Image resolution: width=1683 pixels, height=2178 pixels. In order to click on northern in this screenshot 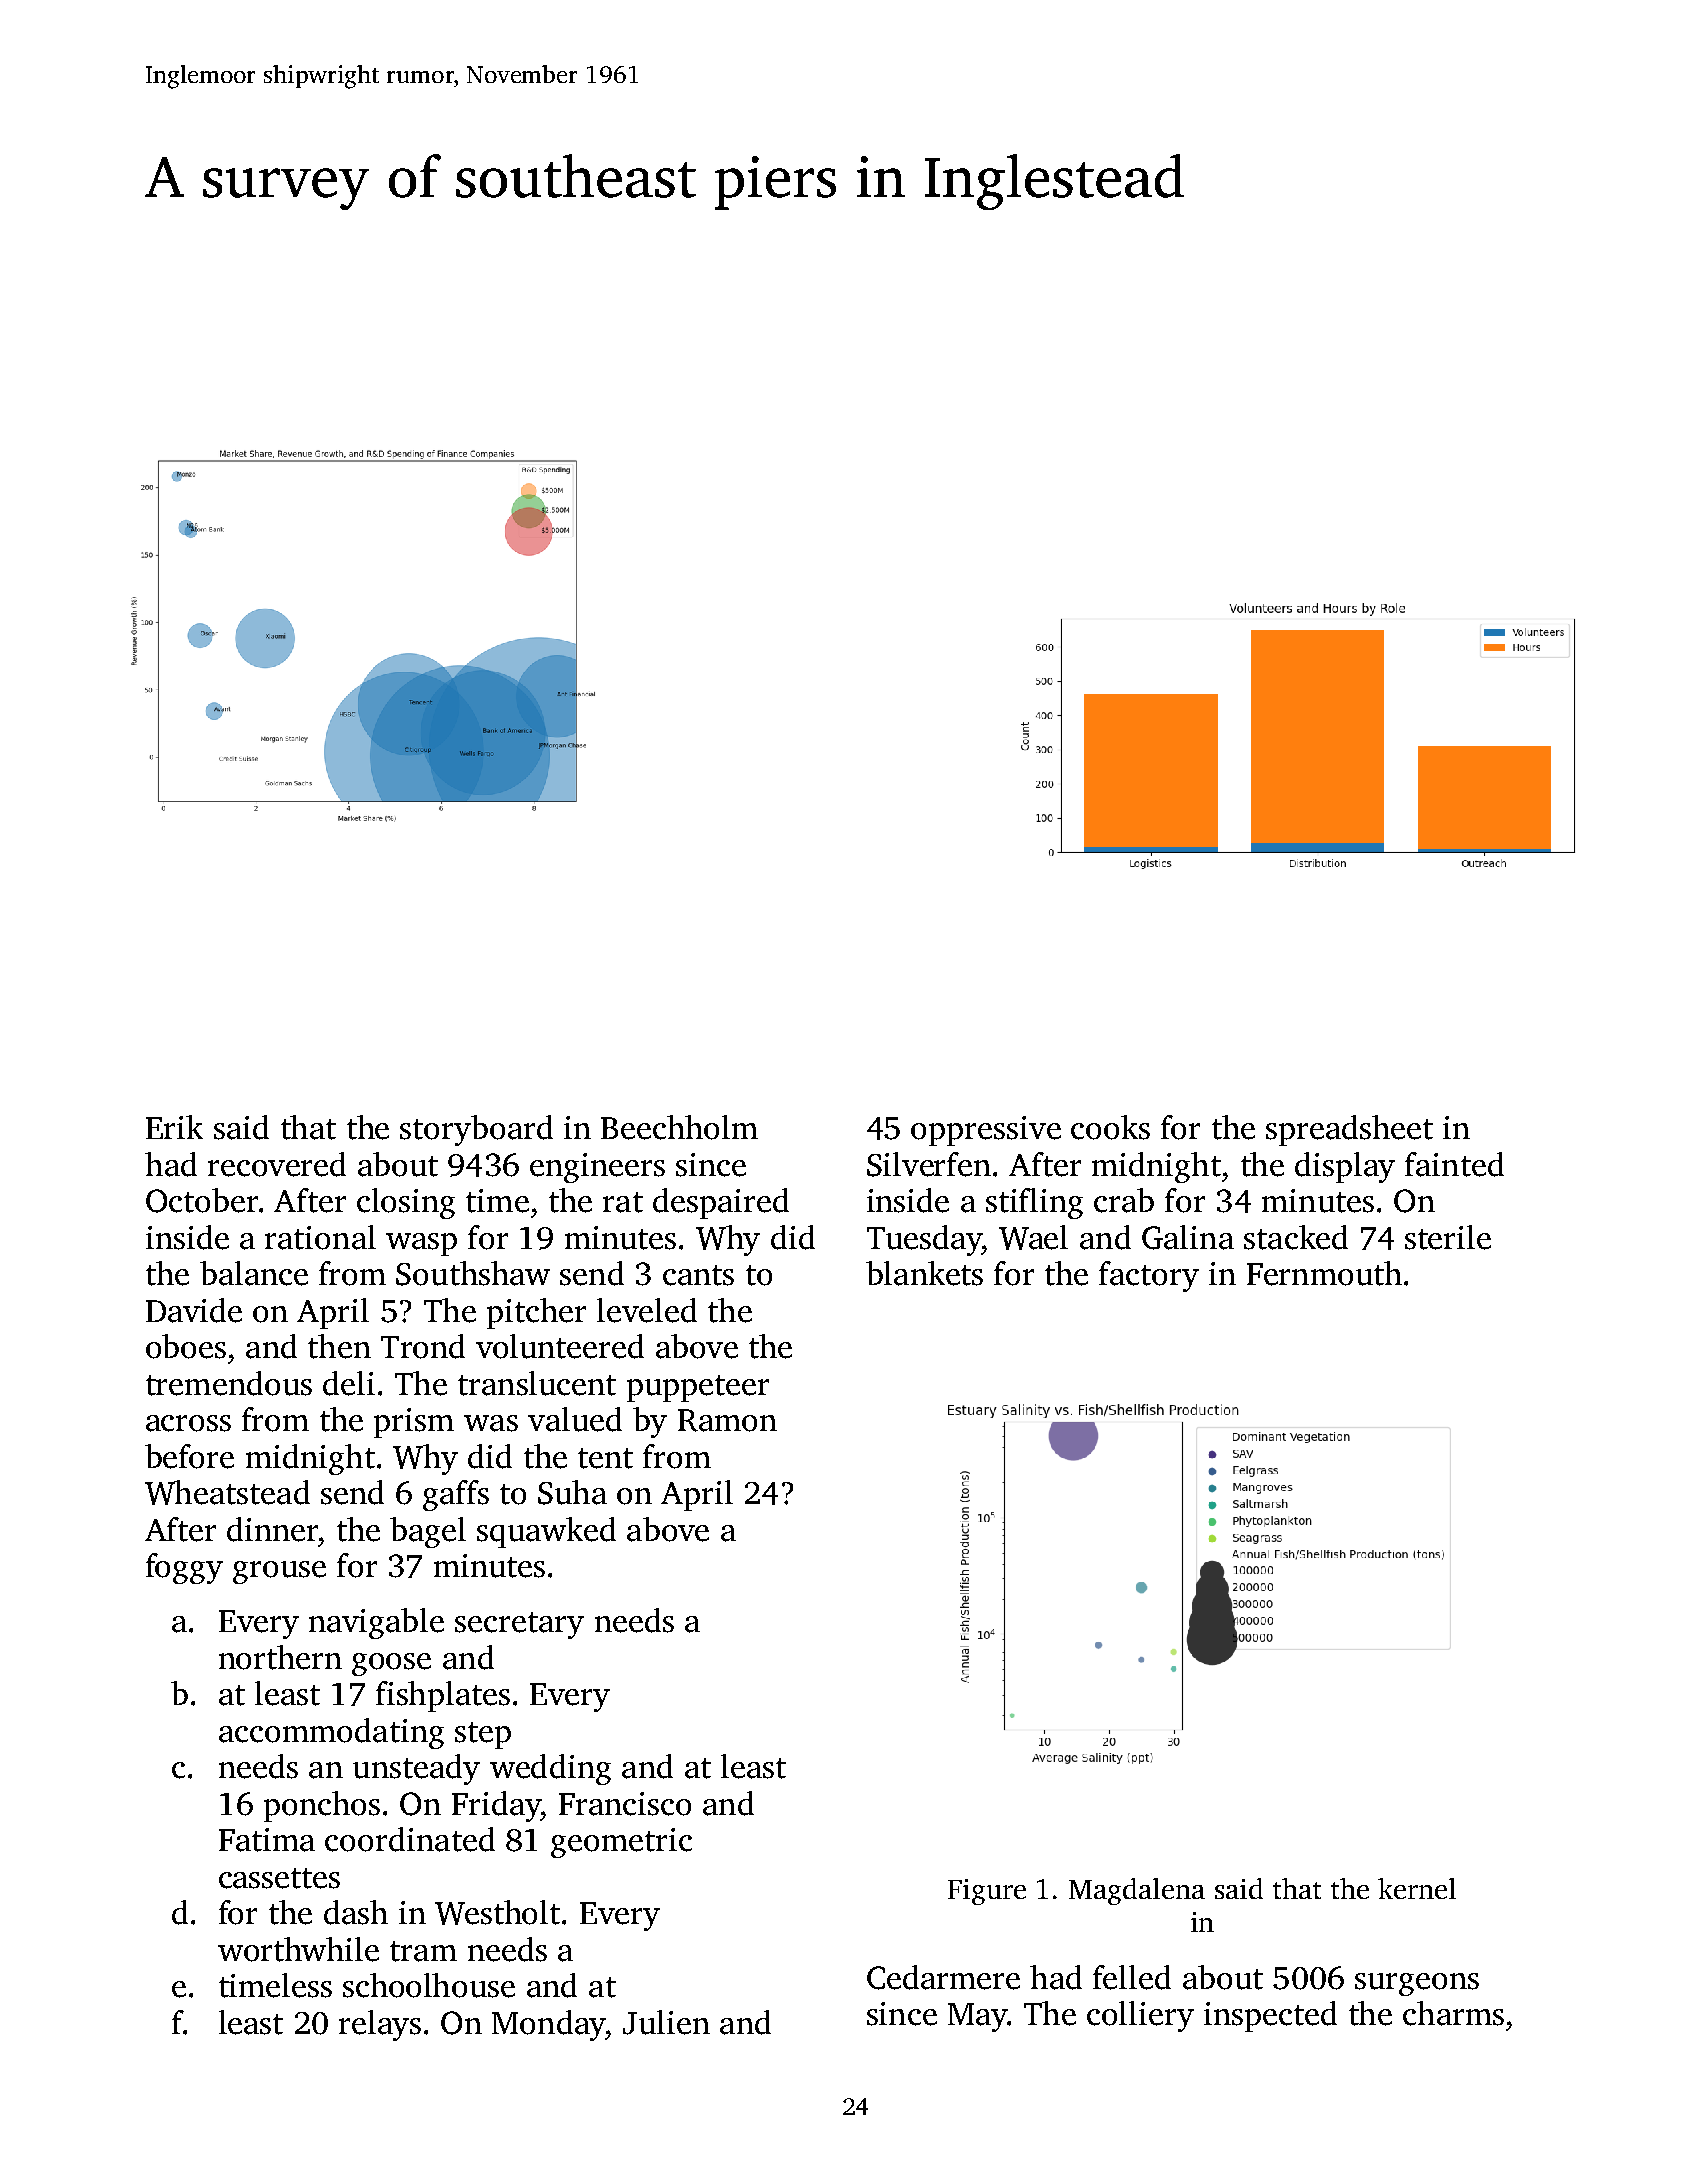, I will do `click(280, 1657)`.
